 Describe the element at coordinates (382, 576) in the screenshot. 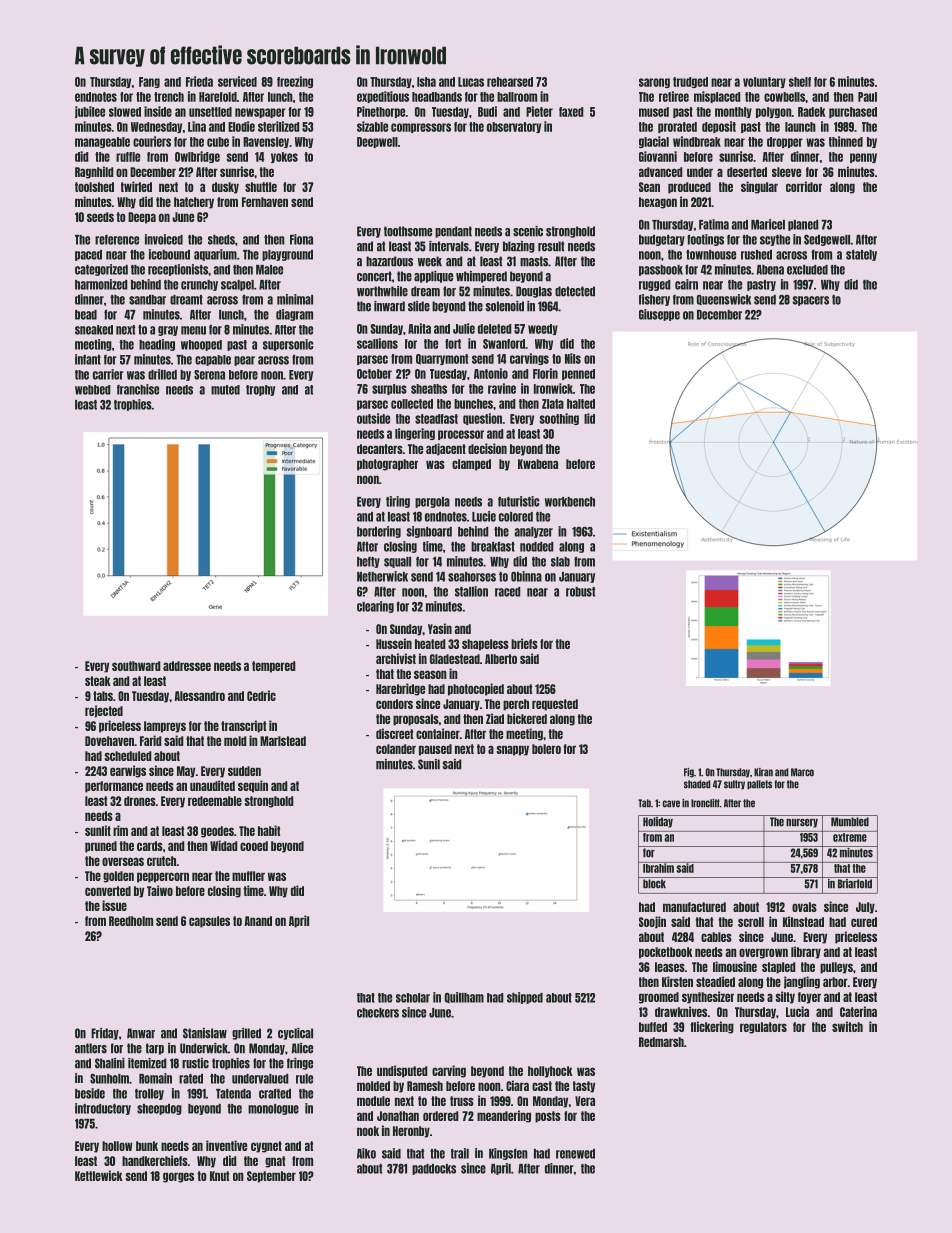

I see `Netherwick` at that location.
